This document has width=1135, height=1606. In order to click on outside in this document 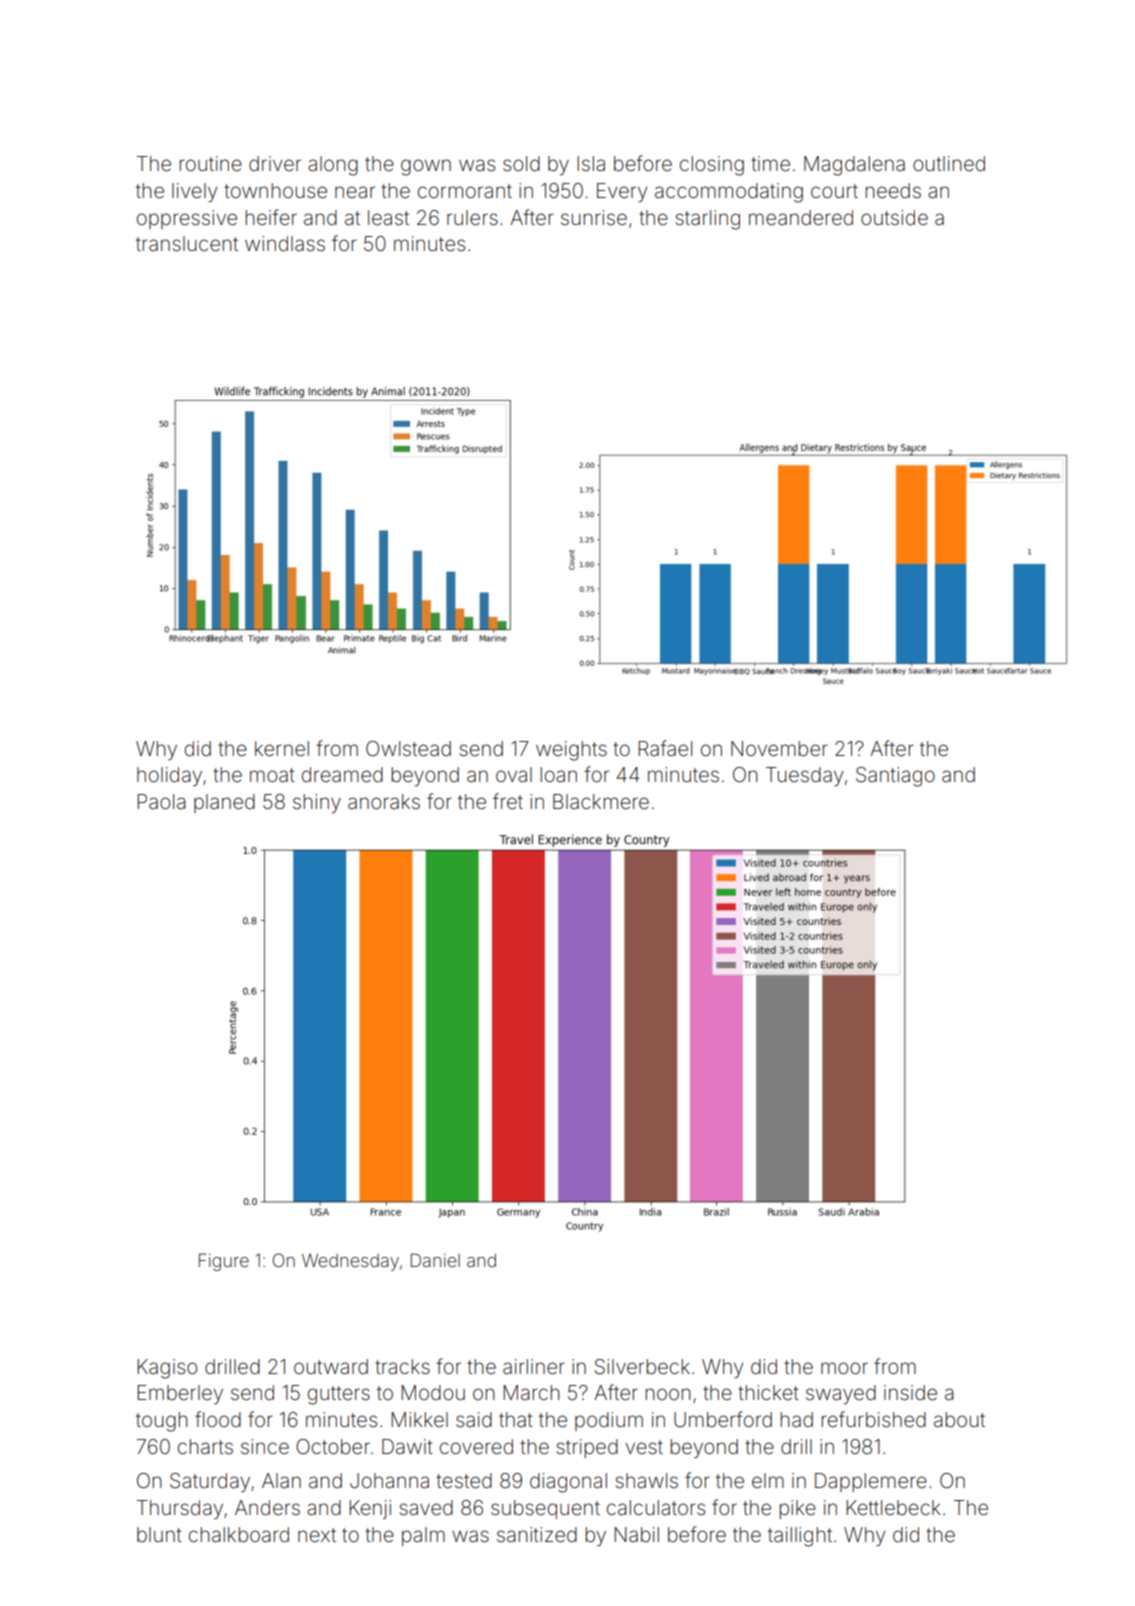, I will do `click(894, 217)`.
